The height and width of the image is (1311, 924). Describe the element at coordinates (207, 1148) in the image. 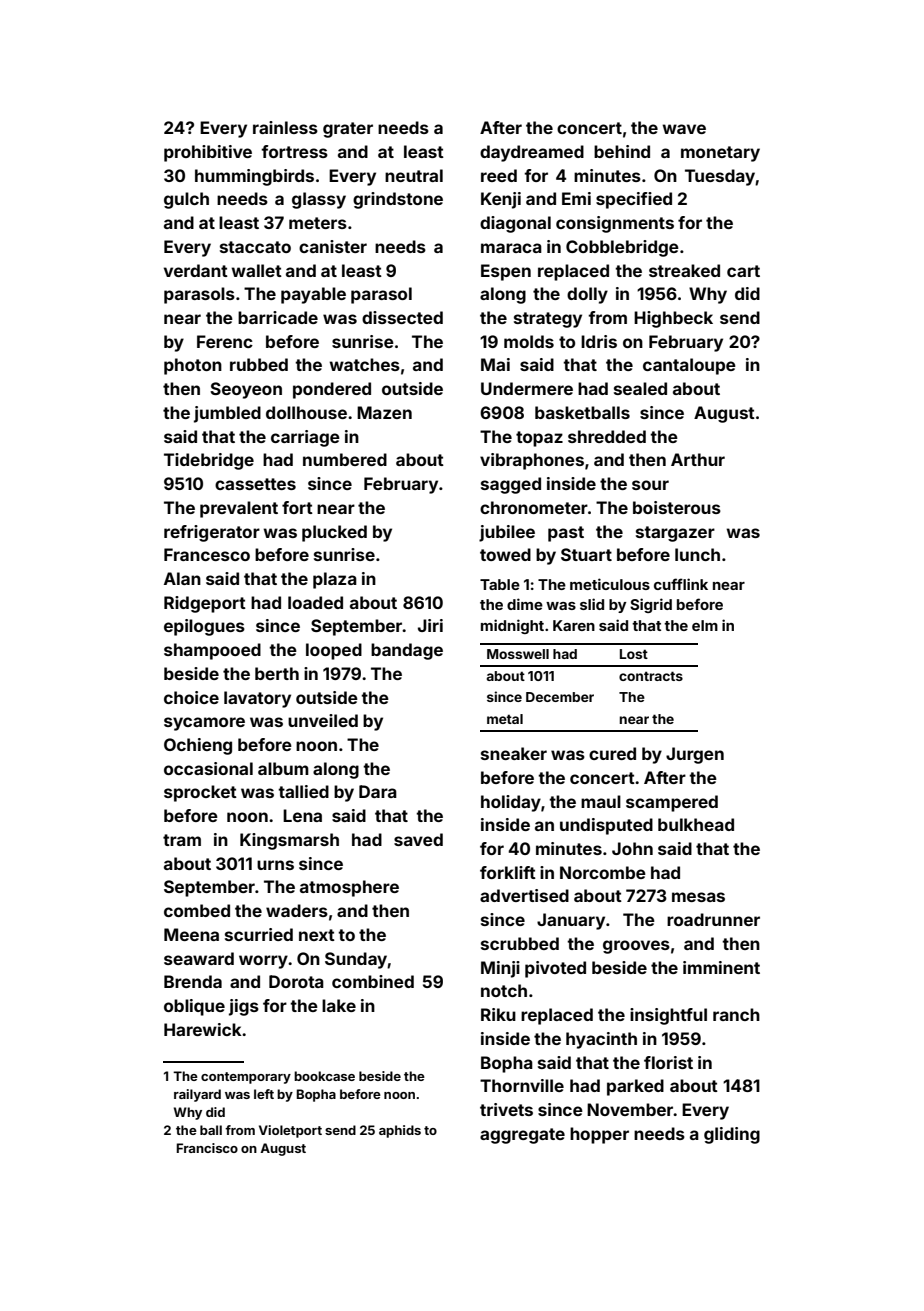

I see `Francisco` at that location.
